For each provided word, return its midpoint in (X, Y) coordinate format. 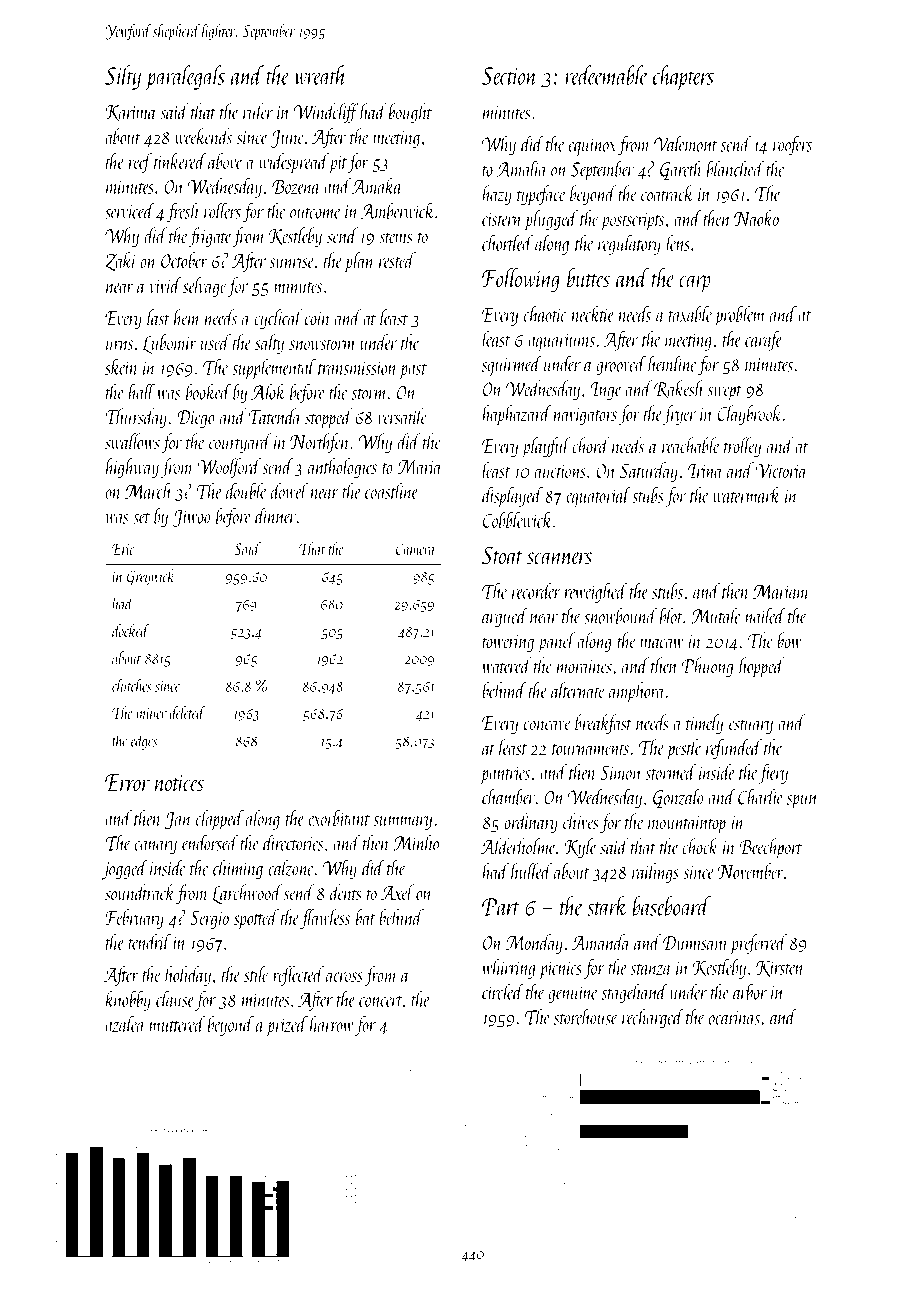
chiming (238, 869)
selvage (204, 287)
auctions (560, 471)
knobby (128, 1001)
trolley (742, 447)
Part (501, 907)
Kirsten (780, 969)
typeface (541, 195)
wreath (320, 75)
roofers (792, 146)
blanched (735, 168)
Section (509, 76)
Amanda (601, 942)
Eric (123, 549)
